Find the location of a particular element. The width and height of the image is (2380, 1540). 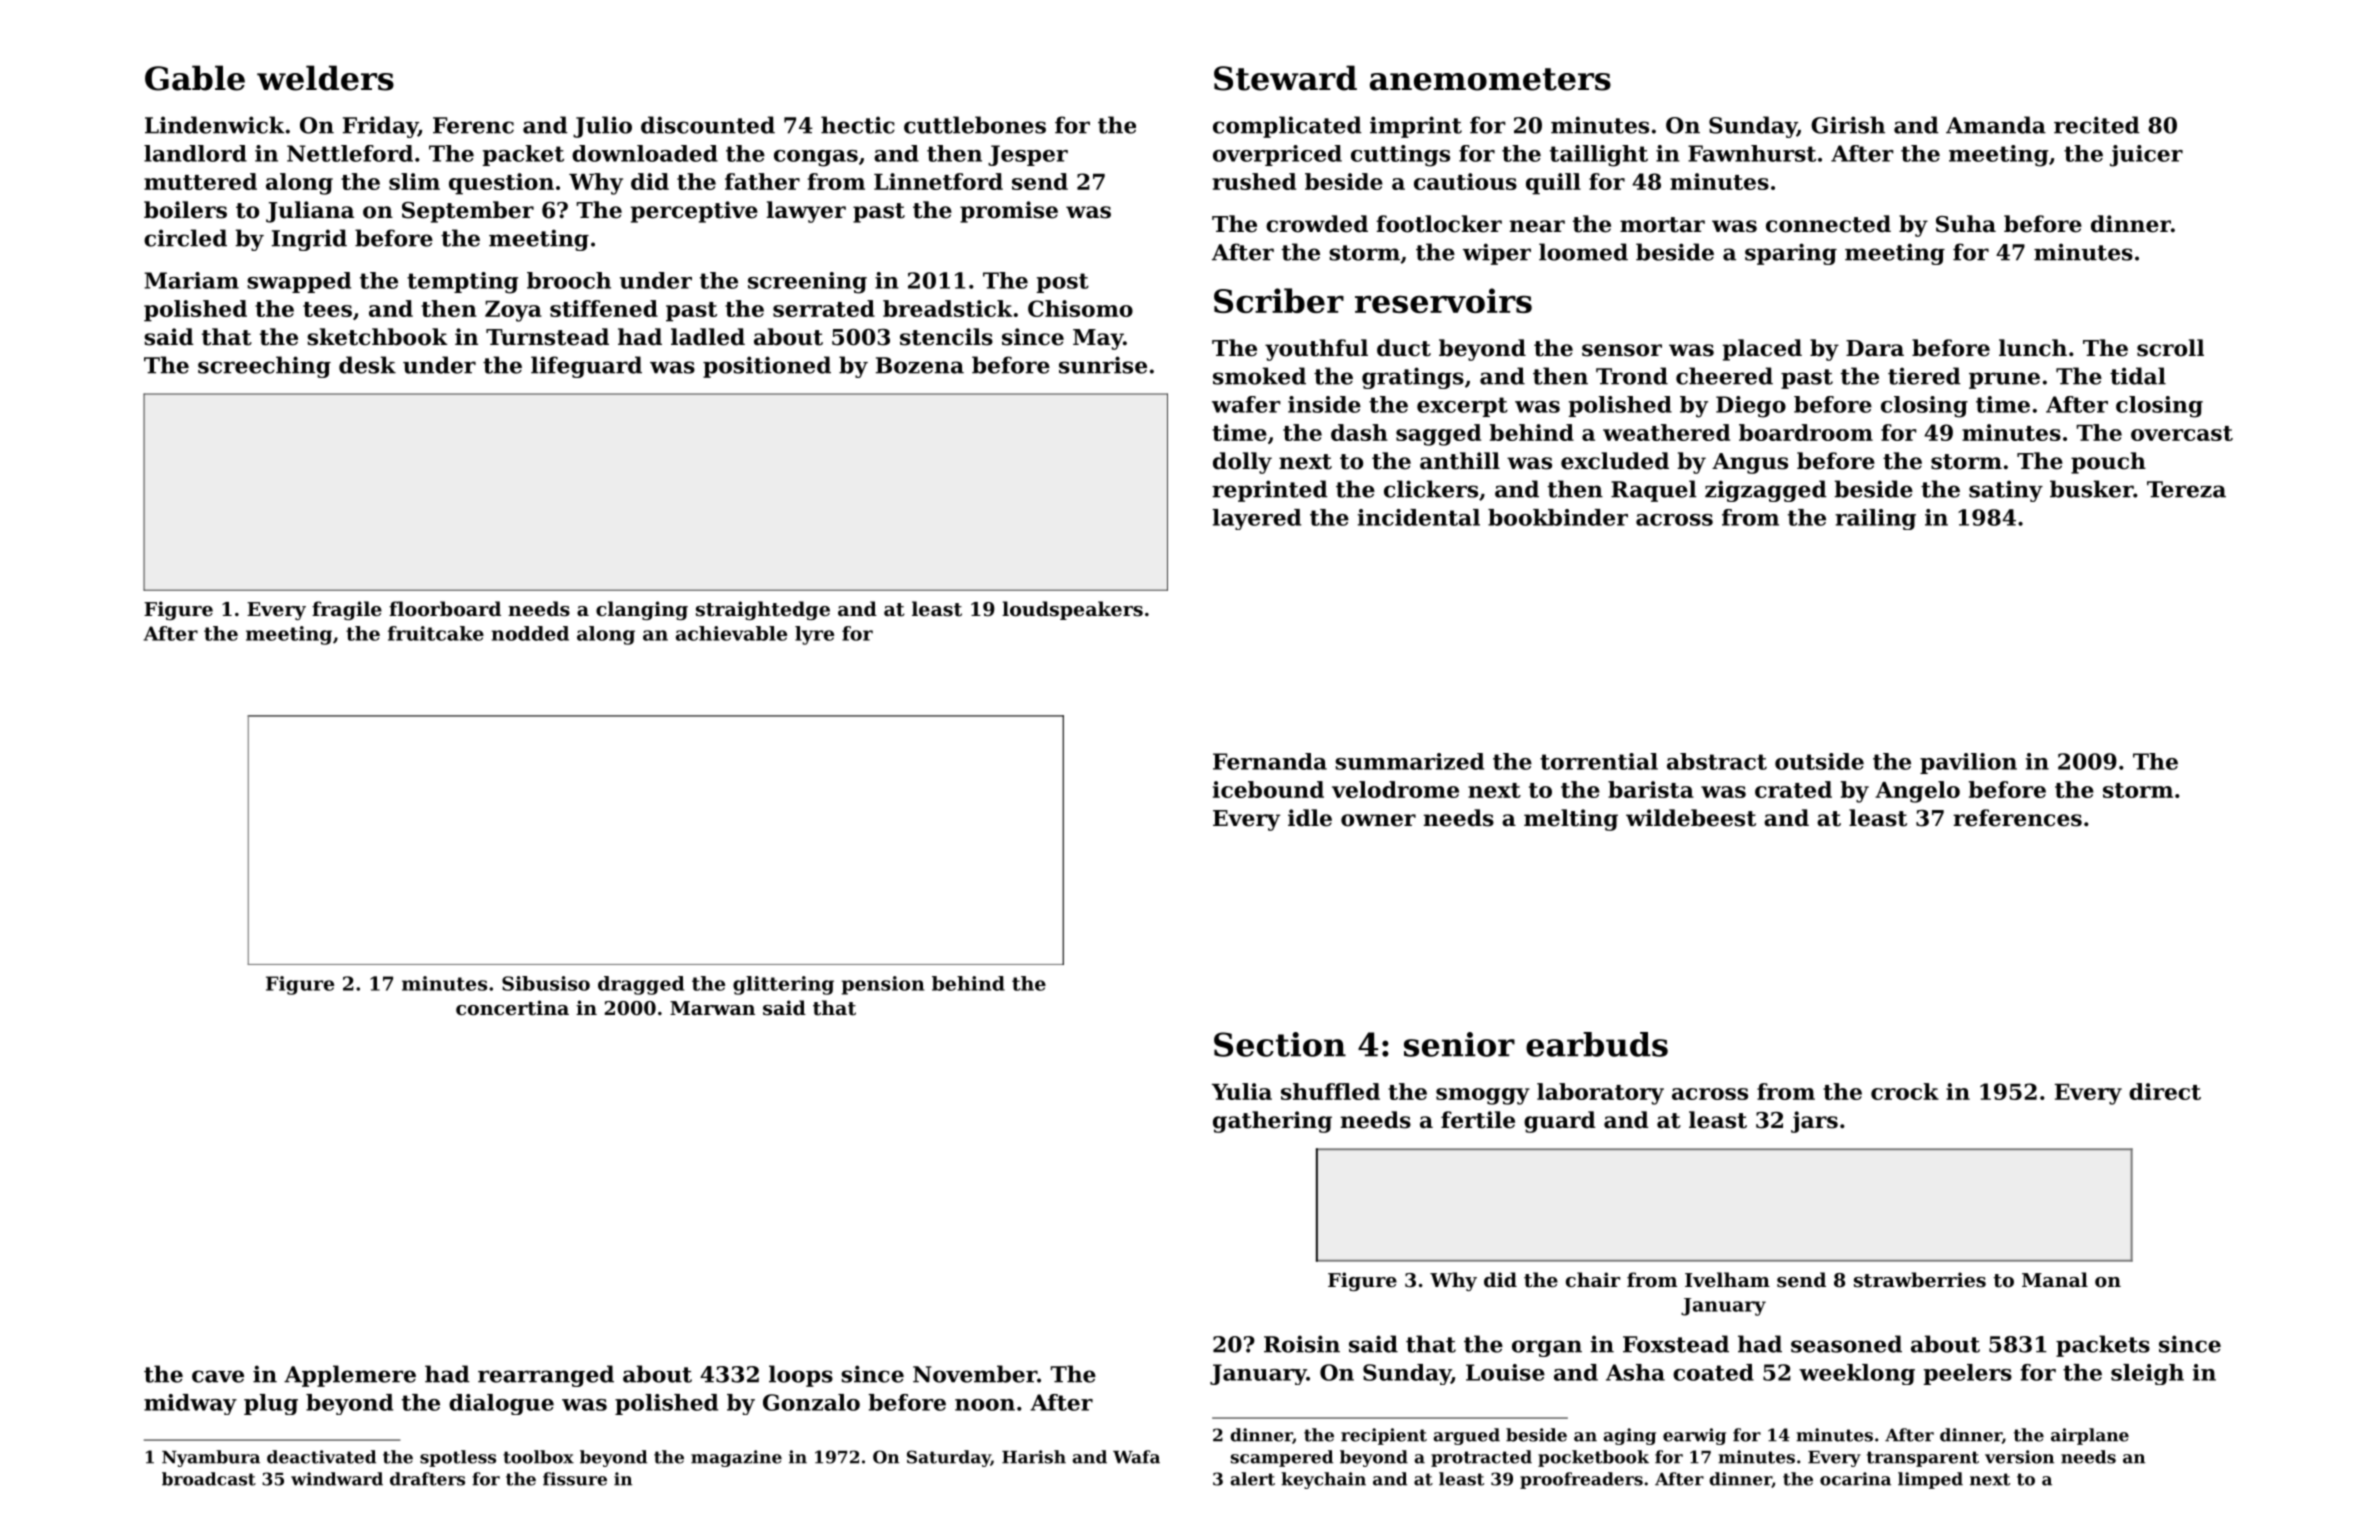

welders is located at coordinates (325, 78).
